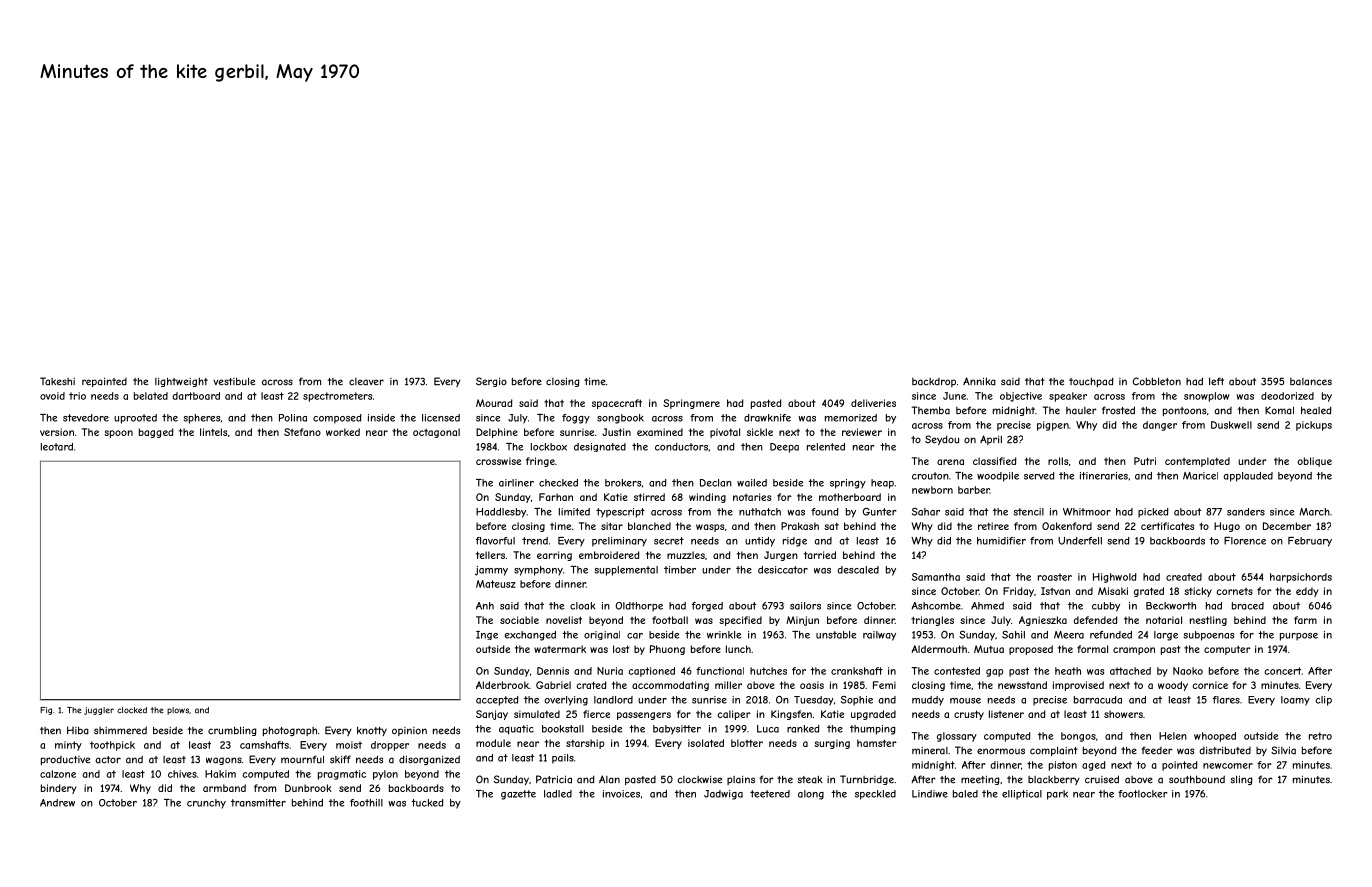  What do you see at coordinates (135, 419) in the document?
I see `uprooted` at bounding box center [135, 419].
